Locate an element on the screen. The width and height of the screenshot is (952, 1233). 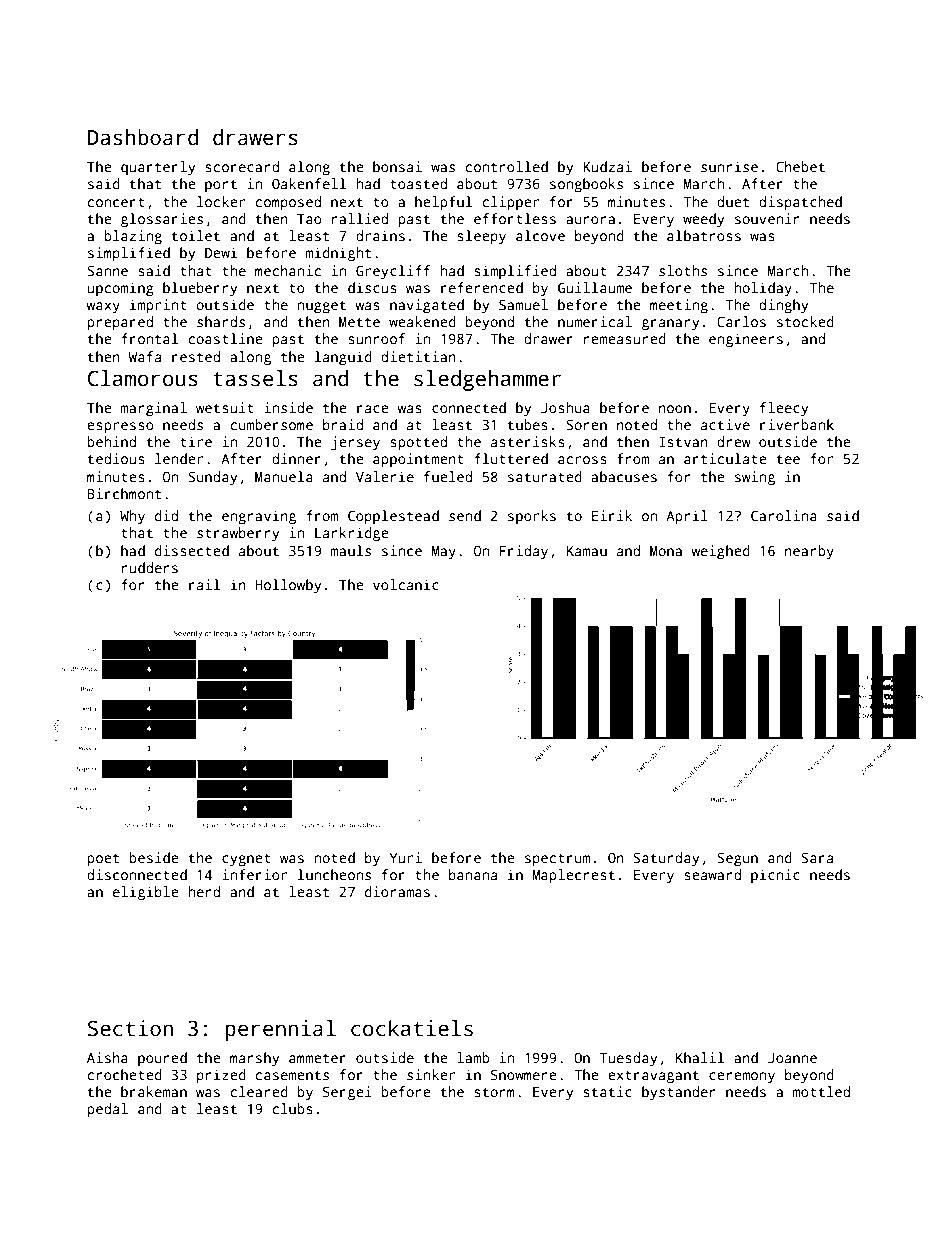
Dashboard is located at coordinates (143, 137).
